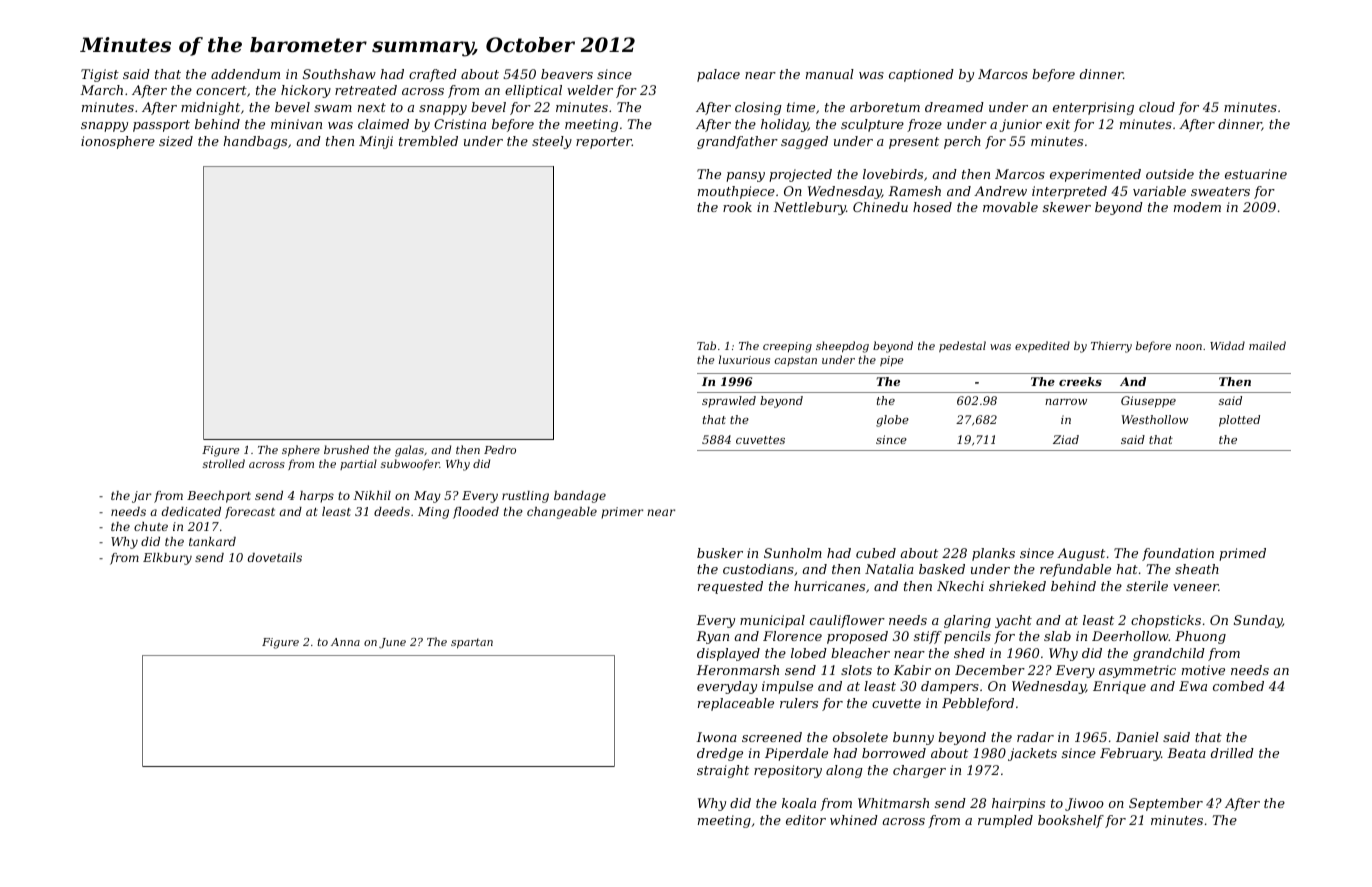 This document has height=887, width=1372. Describe the element at coordinates (723, 771) in the document. I see `straight` at that location.
